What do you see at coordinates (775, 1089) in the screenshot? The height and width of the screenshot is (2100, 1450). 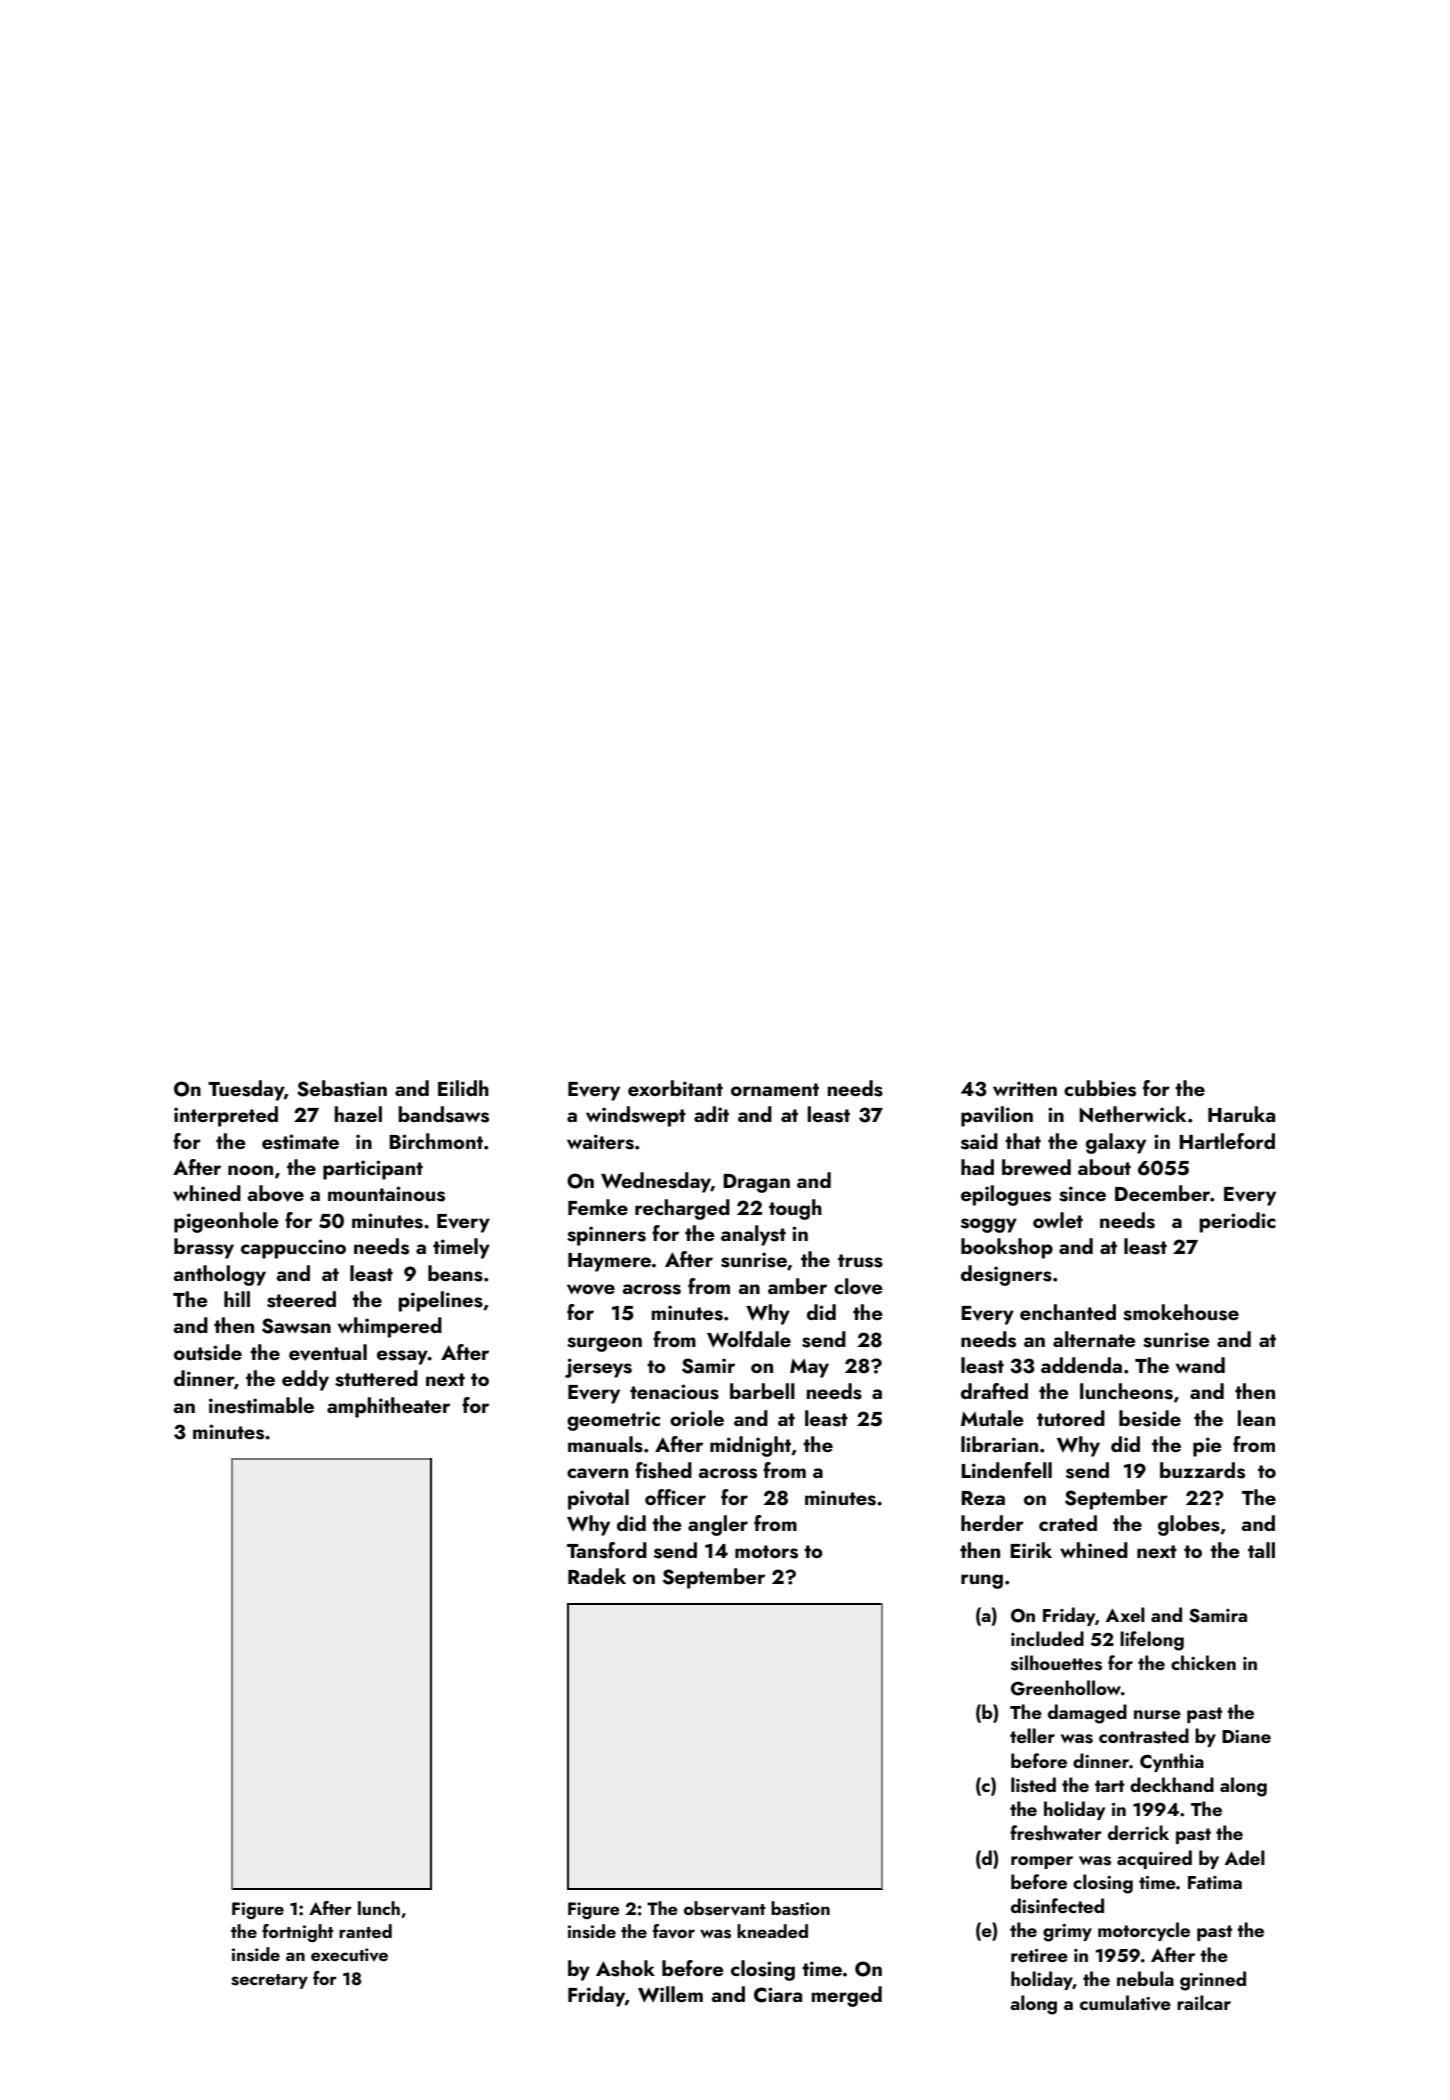 I see `ornament` at bounding box center [775, 1089].
